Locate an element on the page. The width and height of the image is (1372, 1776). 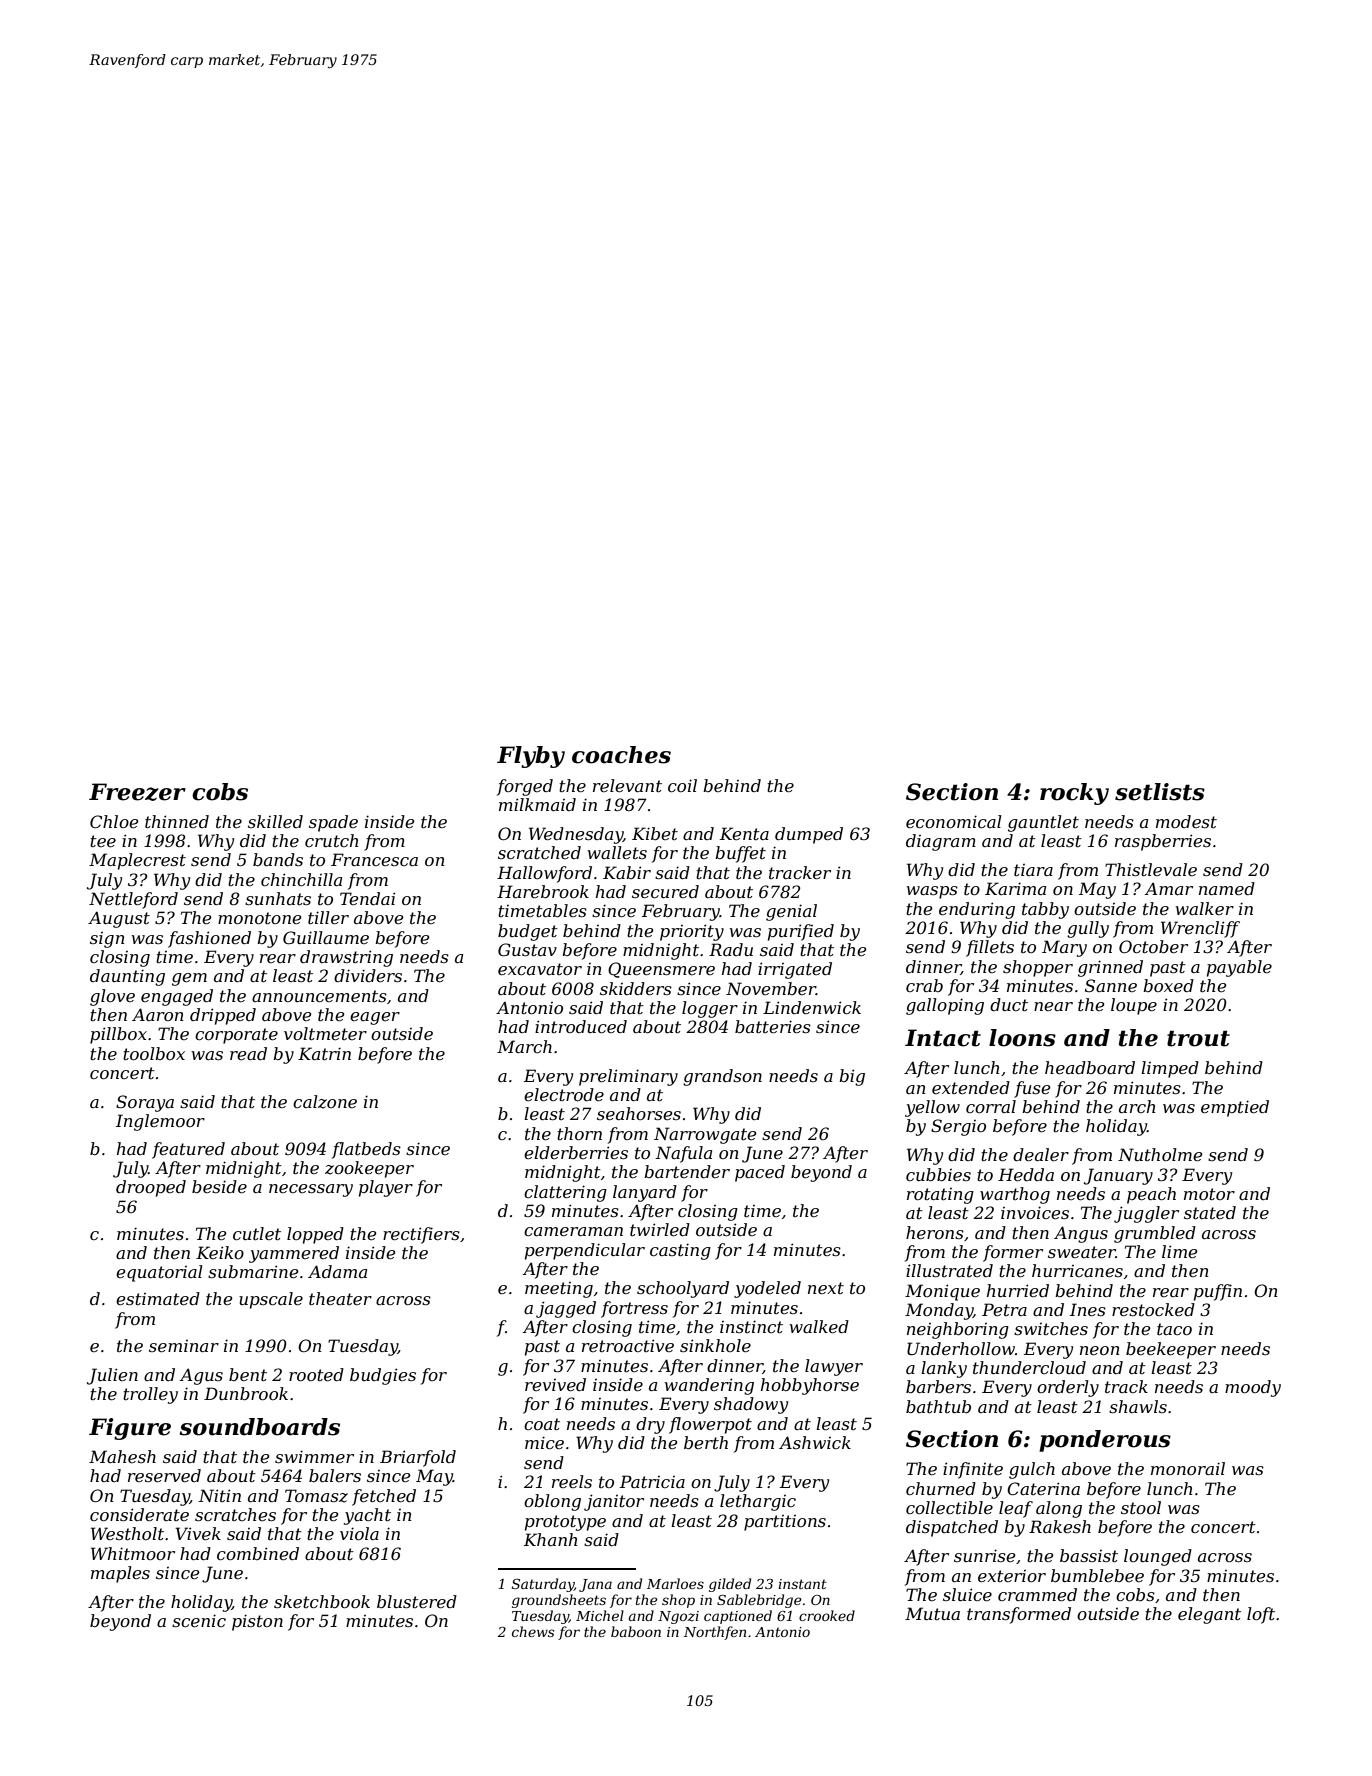
Freezer is located at coordinates (137, 792).
